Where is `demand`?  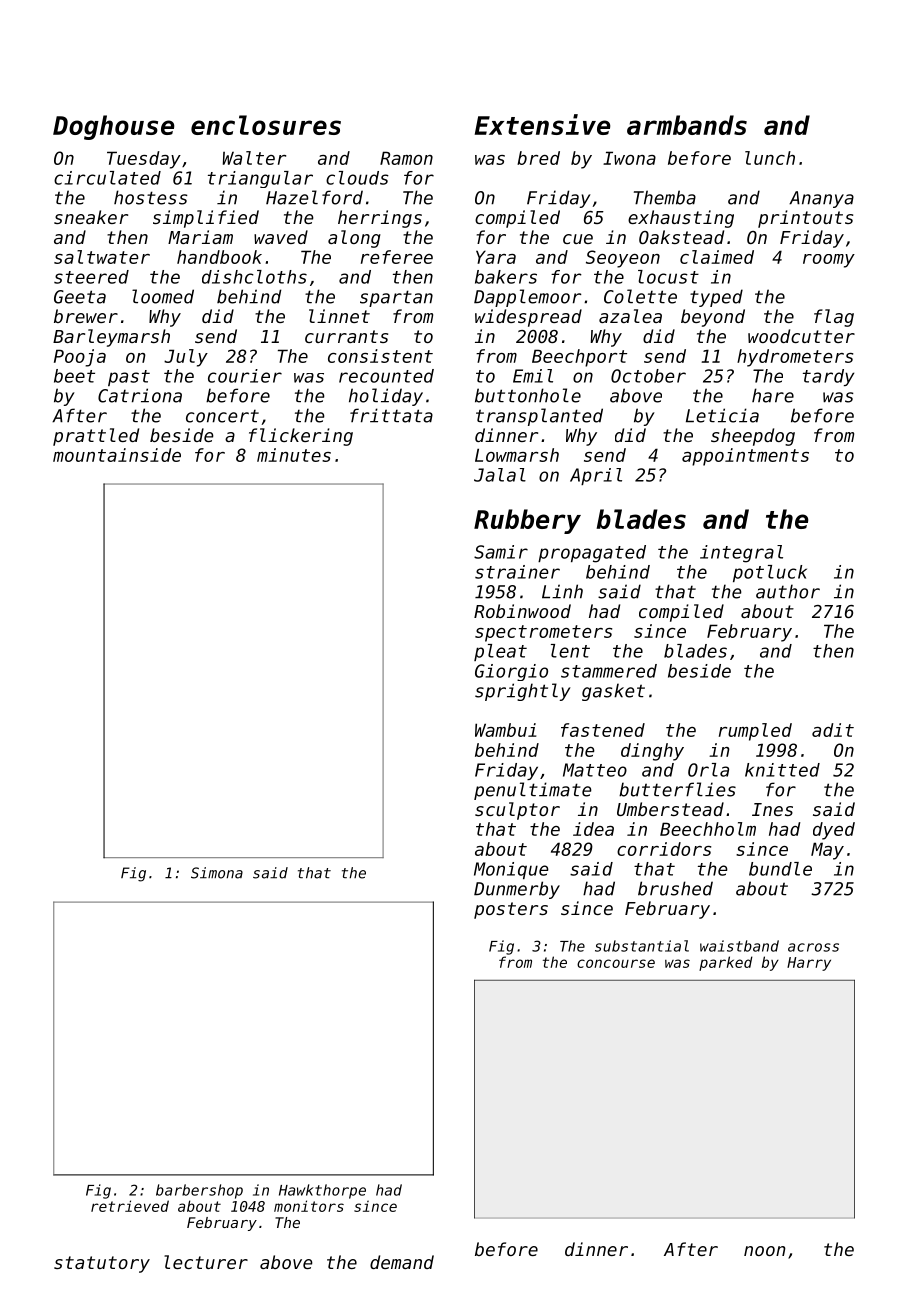 demand is located at coordinates (402, 1262).
